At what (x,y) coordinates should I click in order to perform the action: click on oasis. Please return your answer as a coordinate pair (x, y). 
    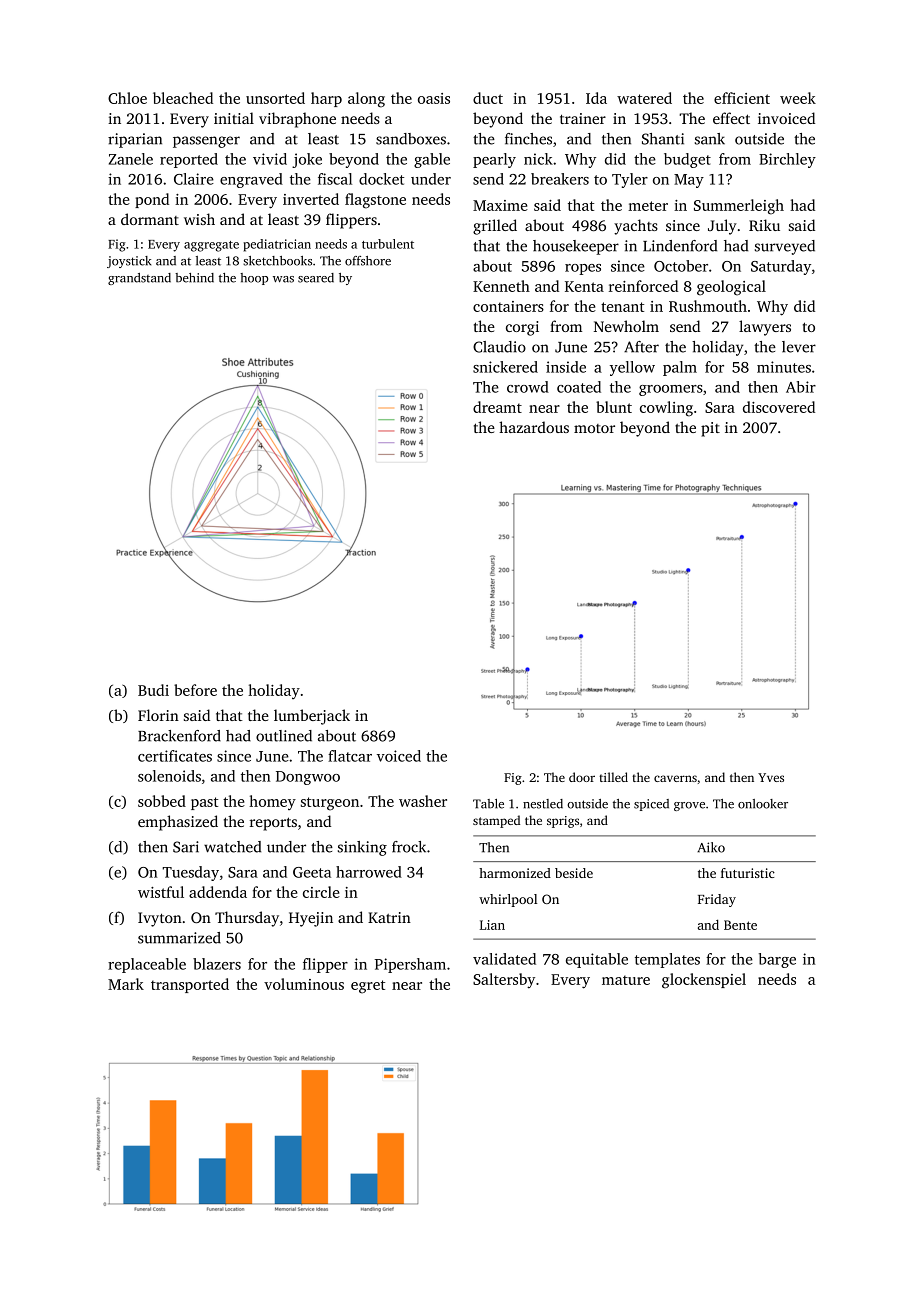
    Looking at the image, I should click on (434, 98).
